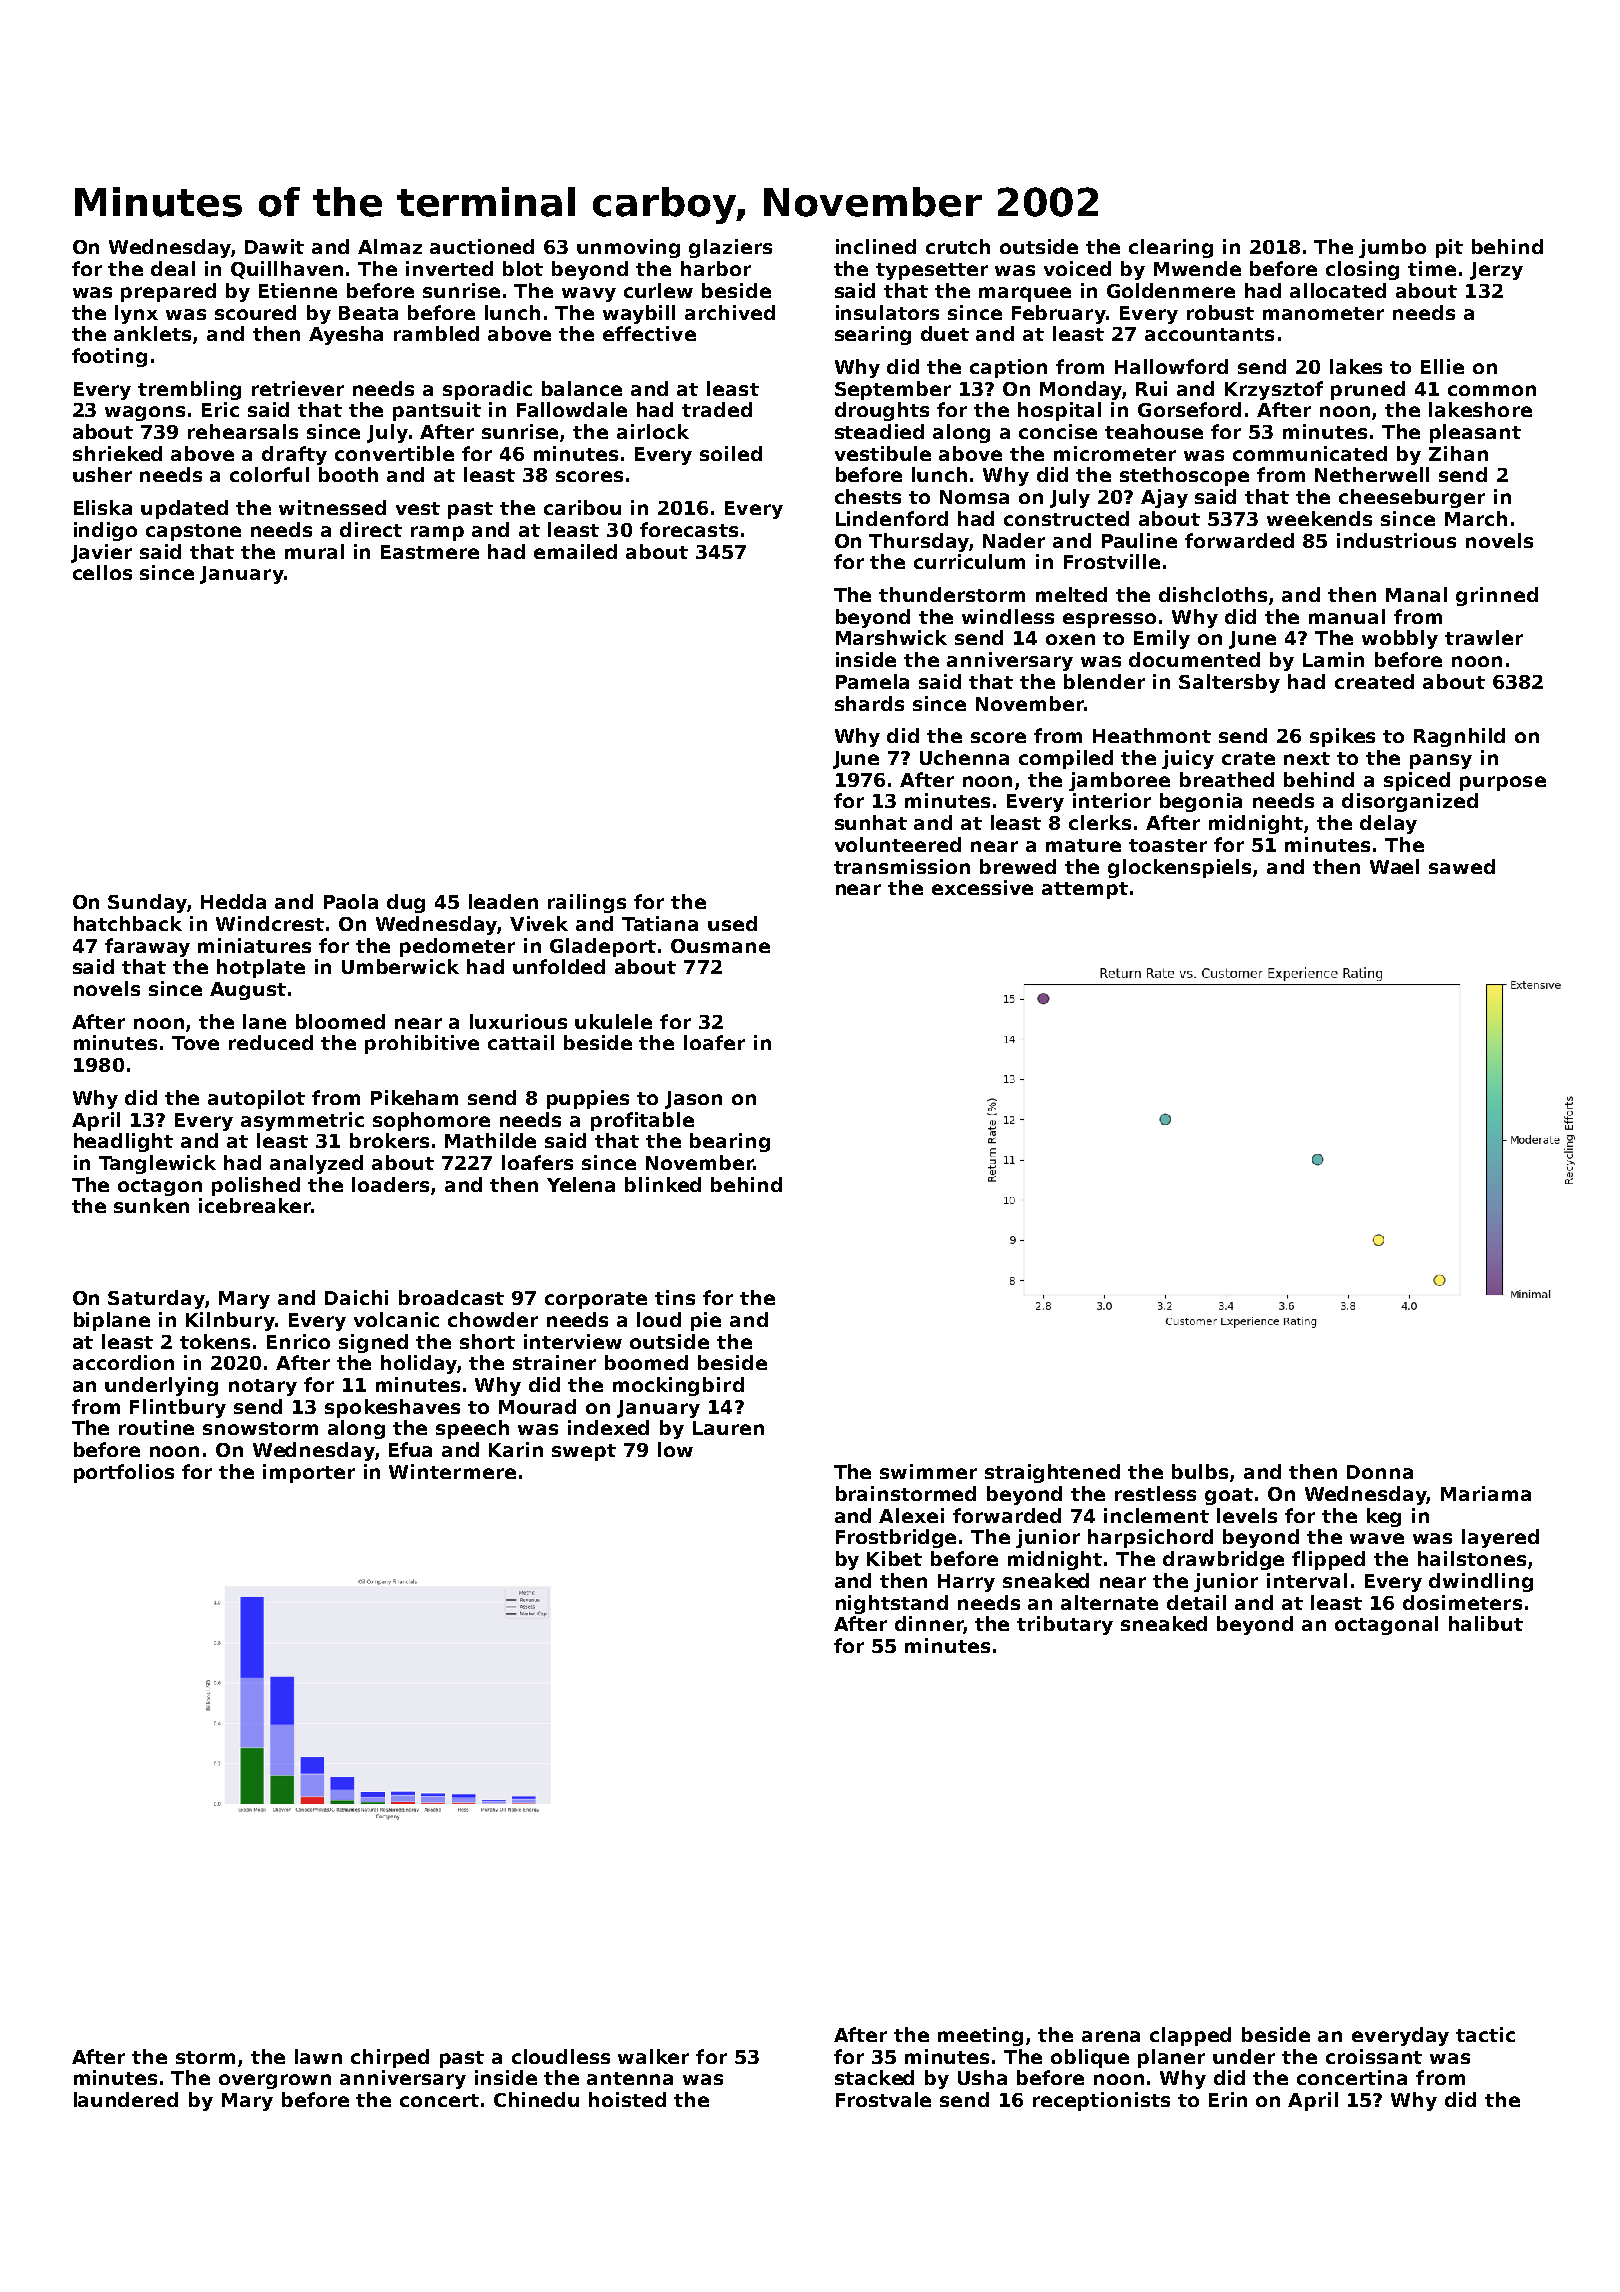  I want to click on Kibet, so click(894, 1558).
